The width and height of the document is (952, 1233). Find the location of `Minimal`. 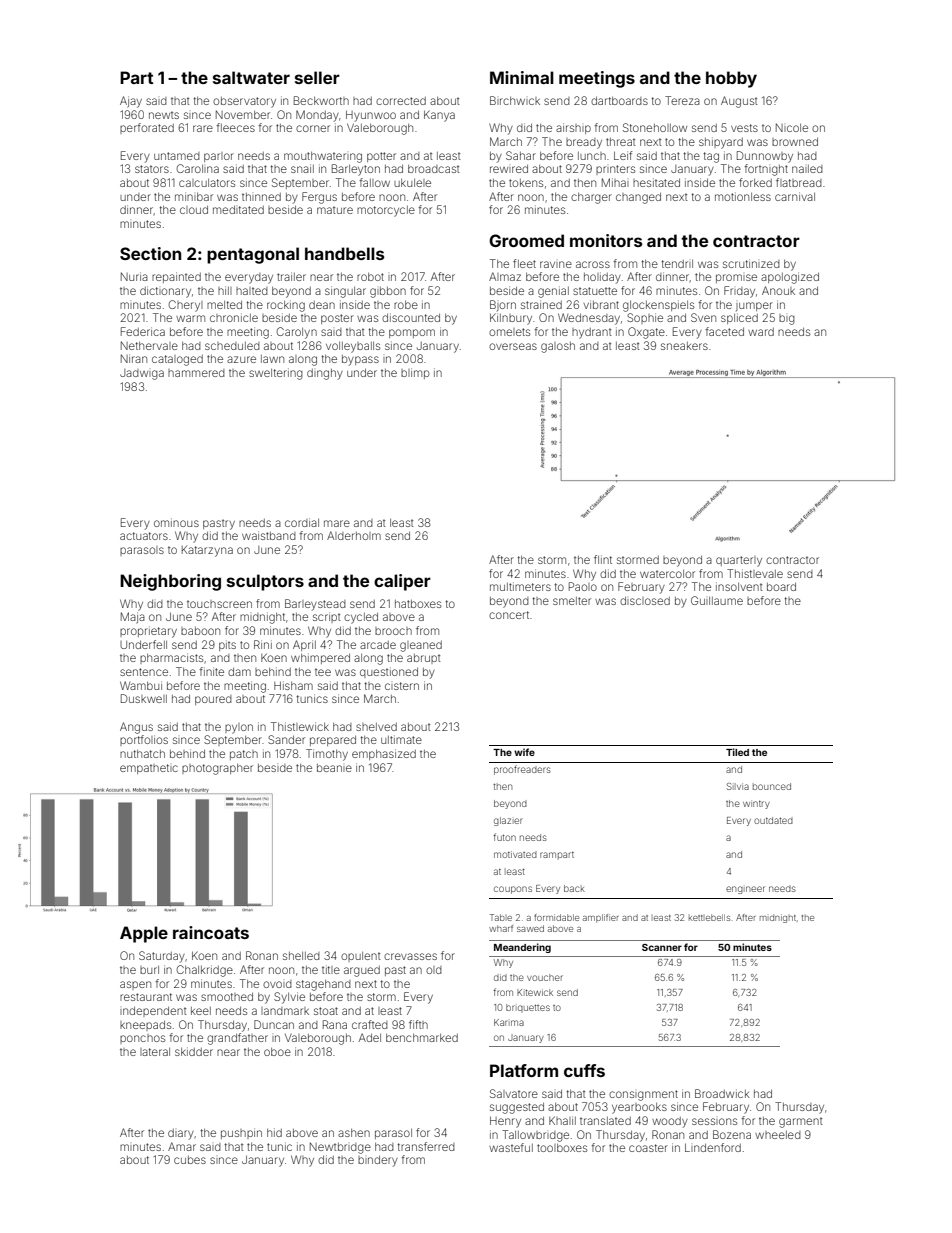

Minimal is located at coordinates (522, 77).
